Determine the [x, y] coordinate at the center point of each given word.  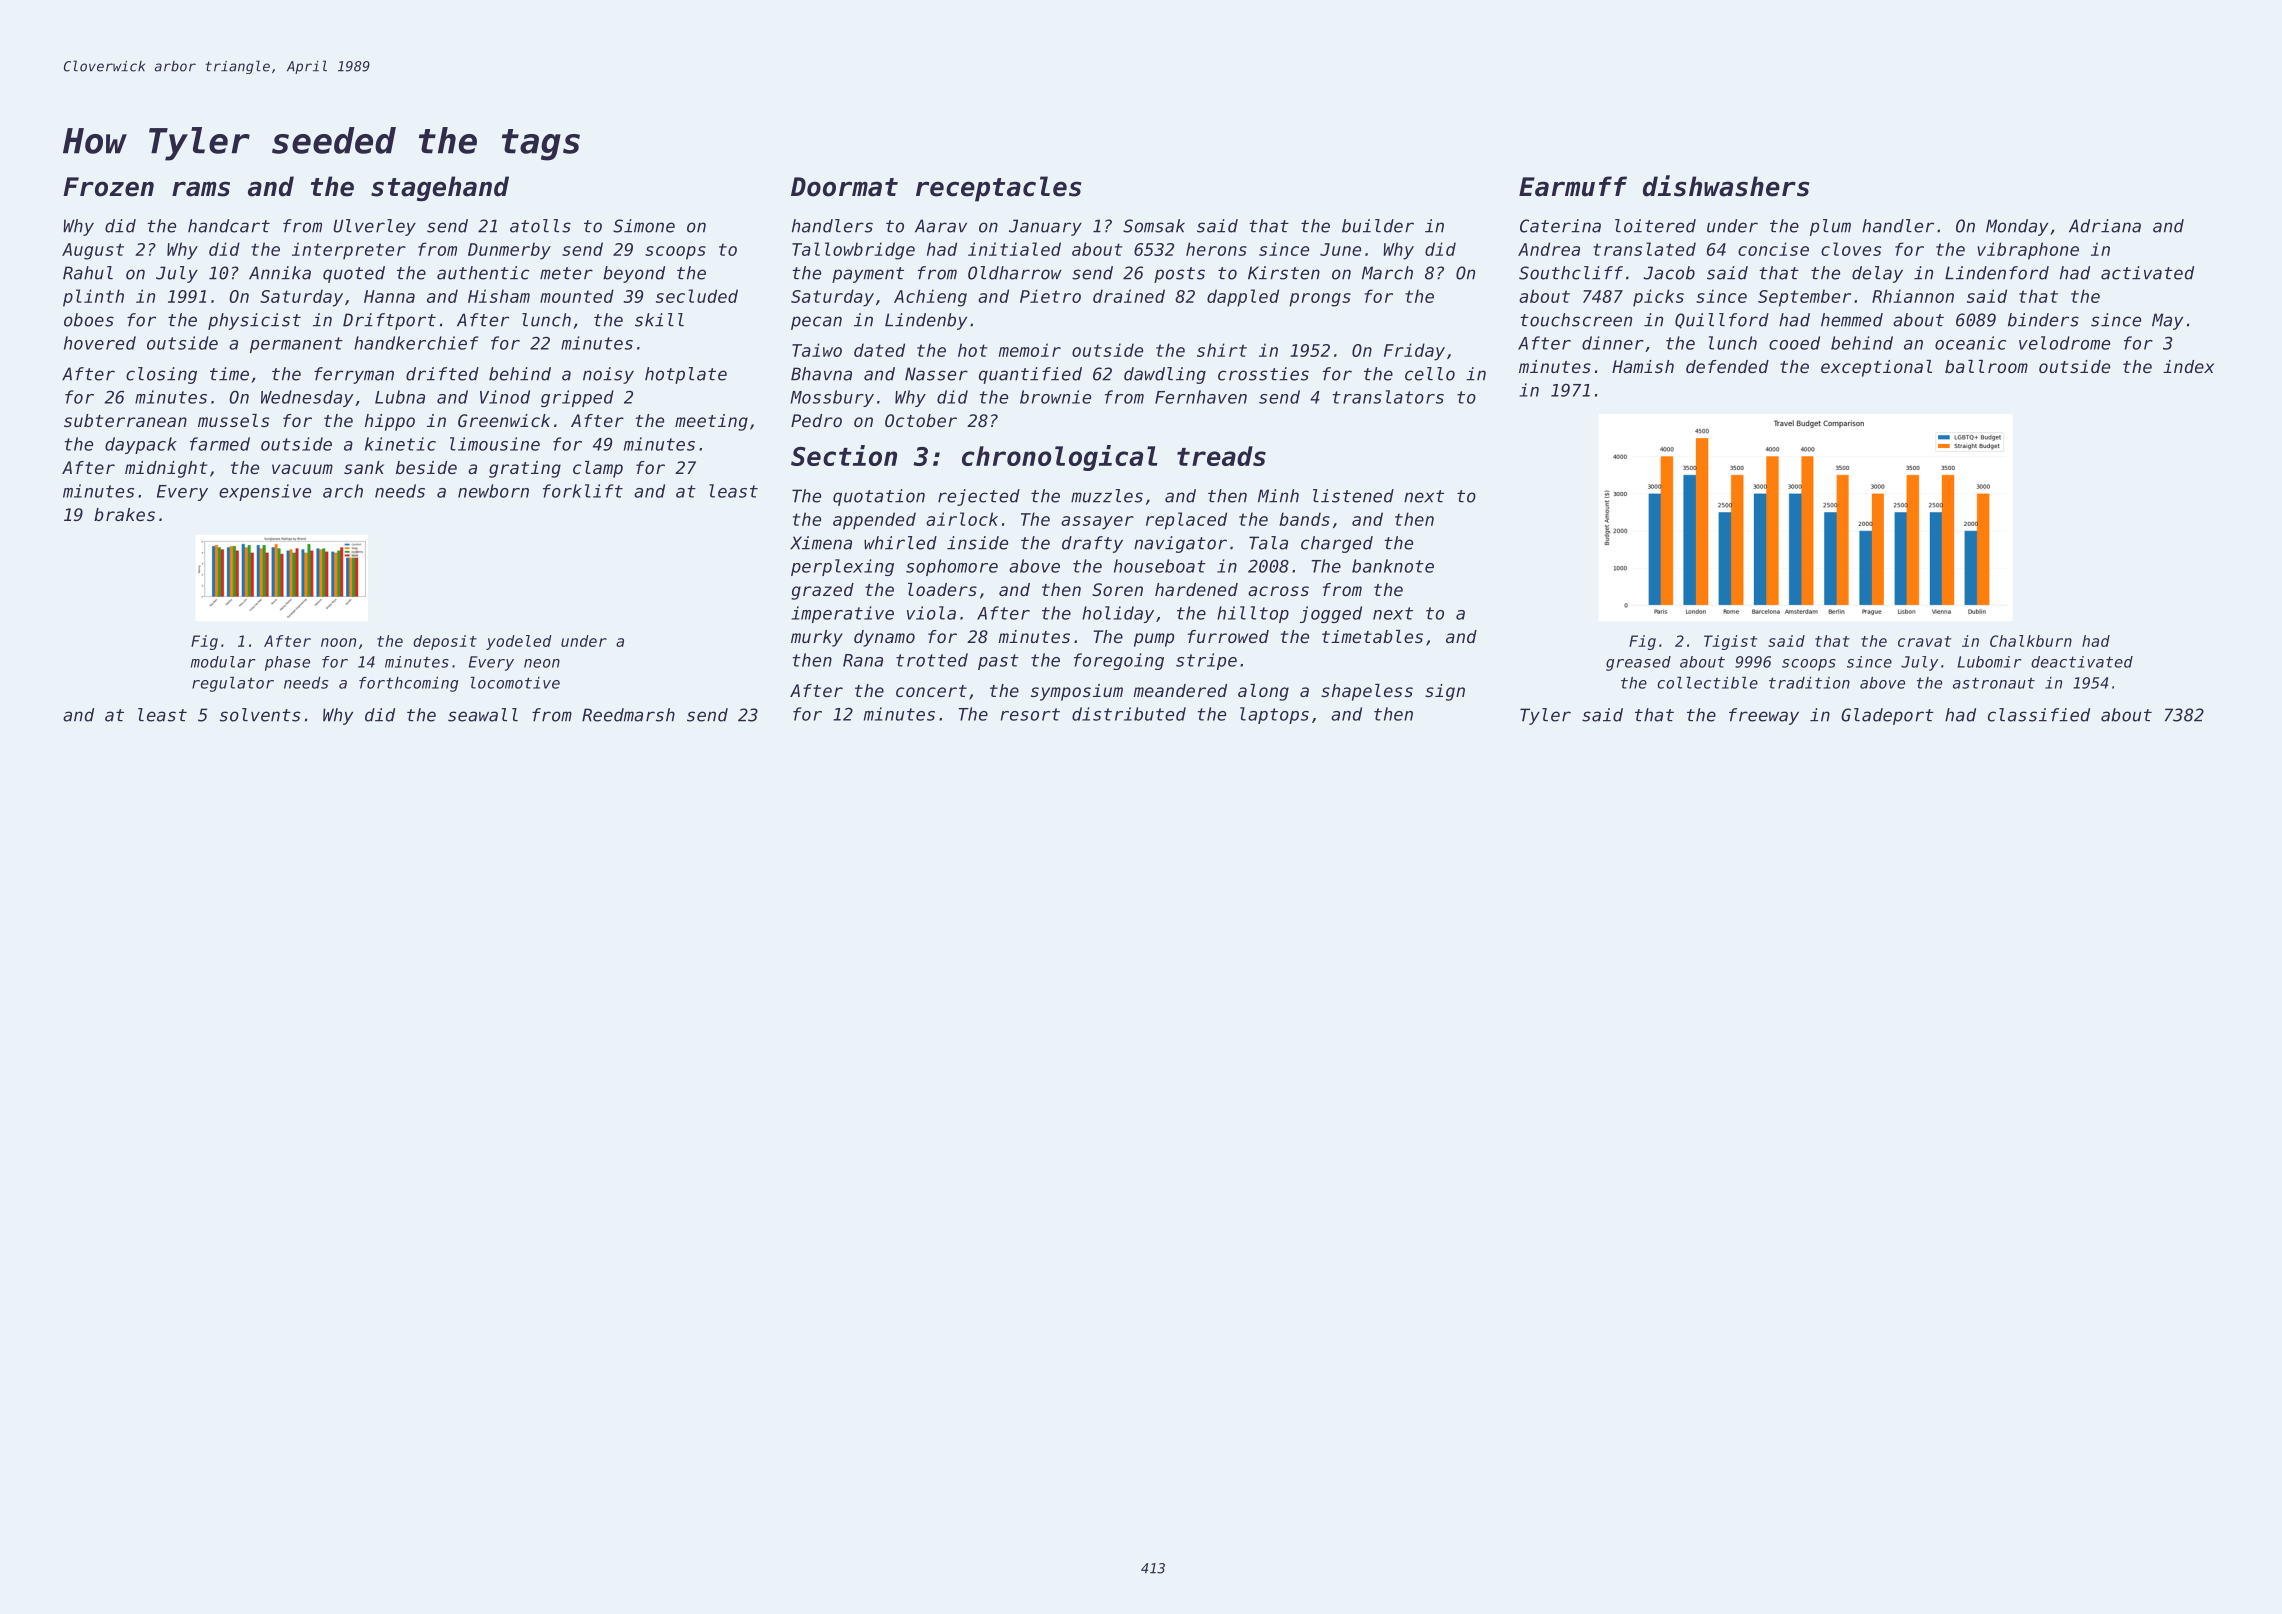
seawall [483, 715]
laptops [1274, 715]
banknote [1393, 566]
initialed [1014, 249]
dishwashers [1726, 186]
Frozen [108, 187]
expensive [265, 492]
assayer [1097, 523]
